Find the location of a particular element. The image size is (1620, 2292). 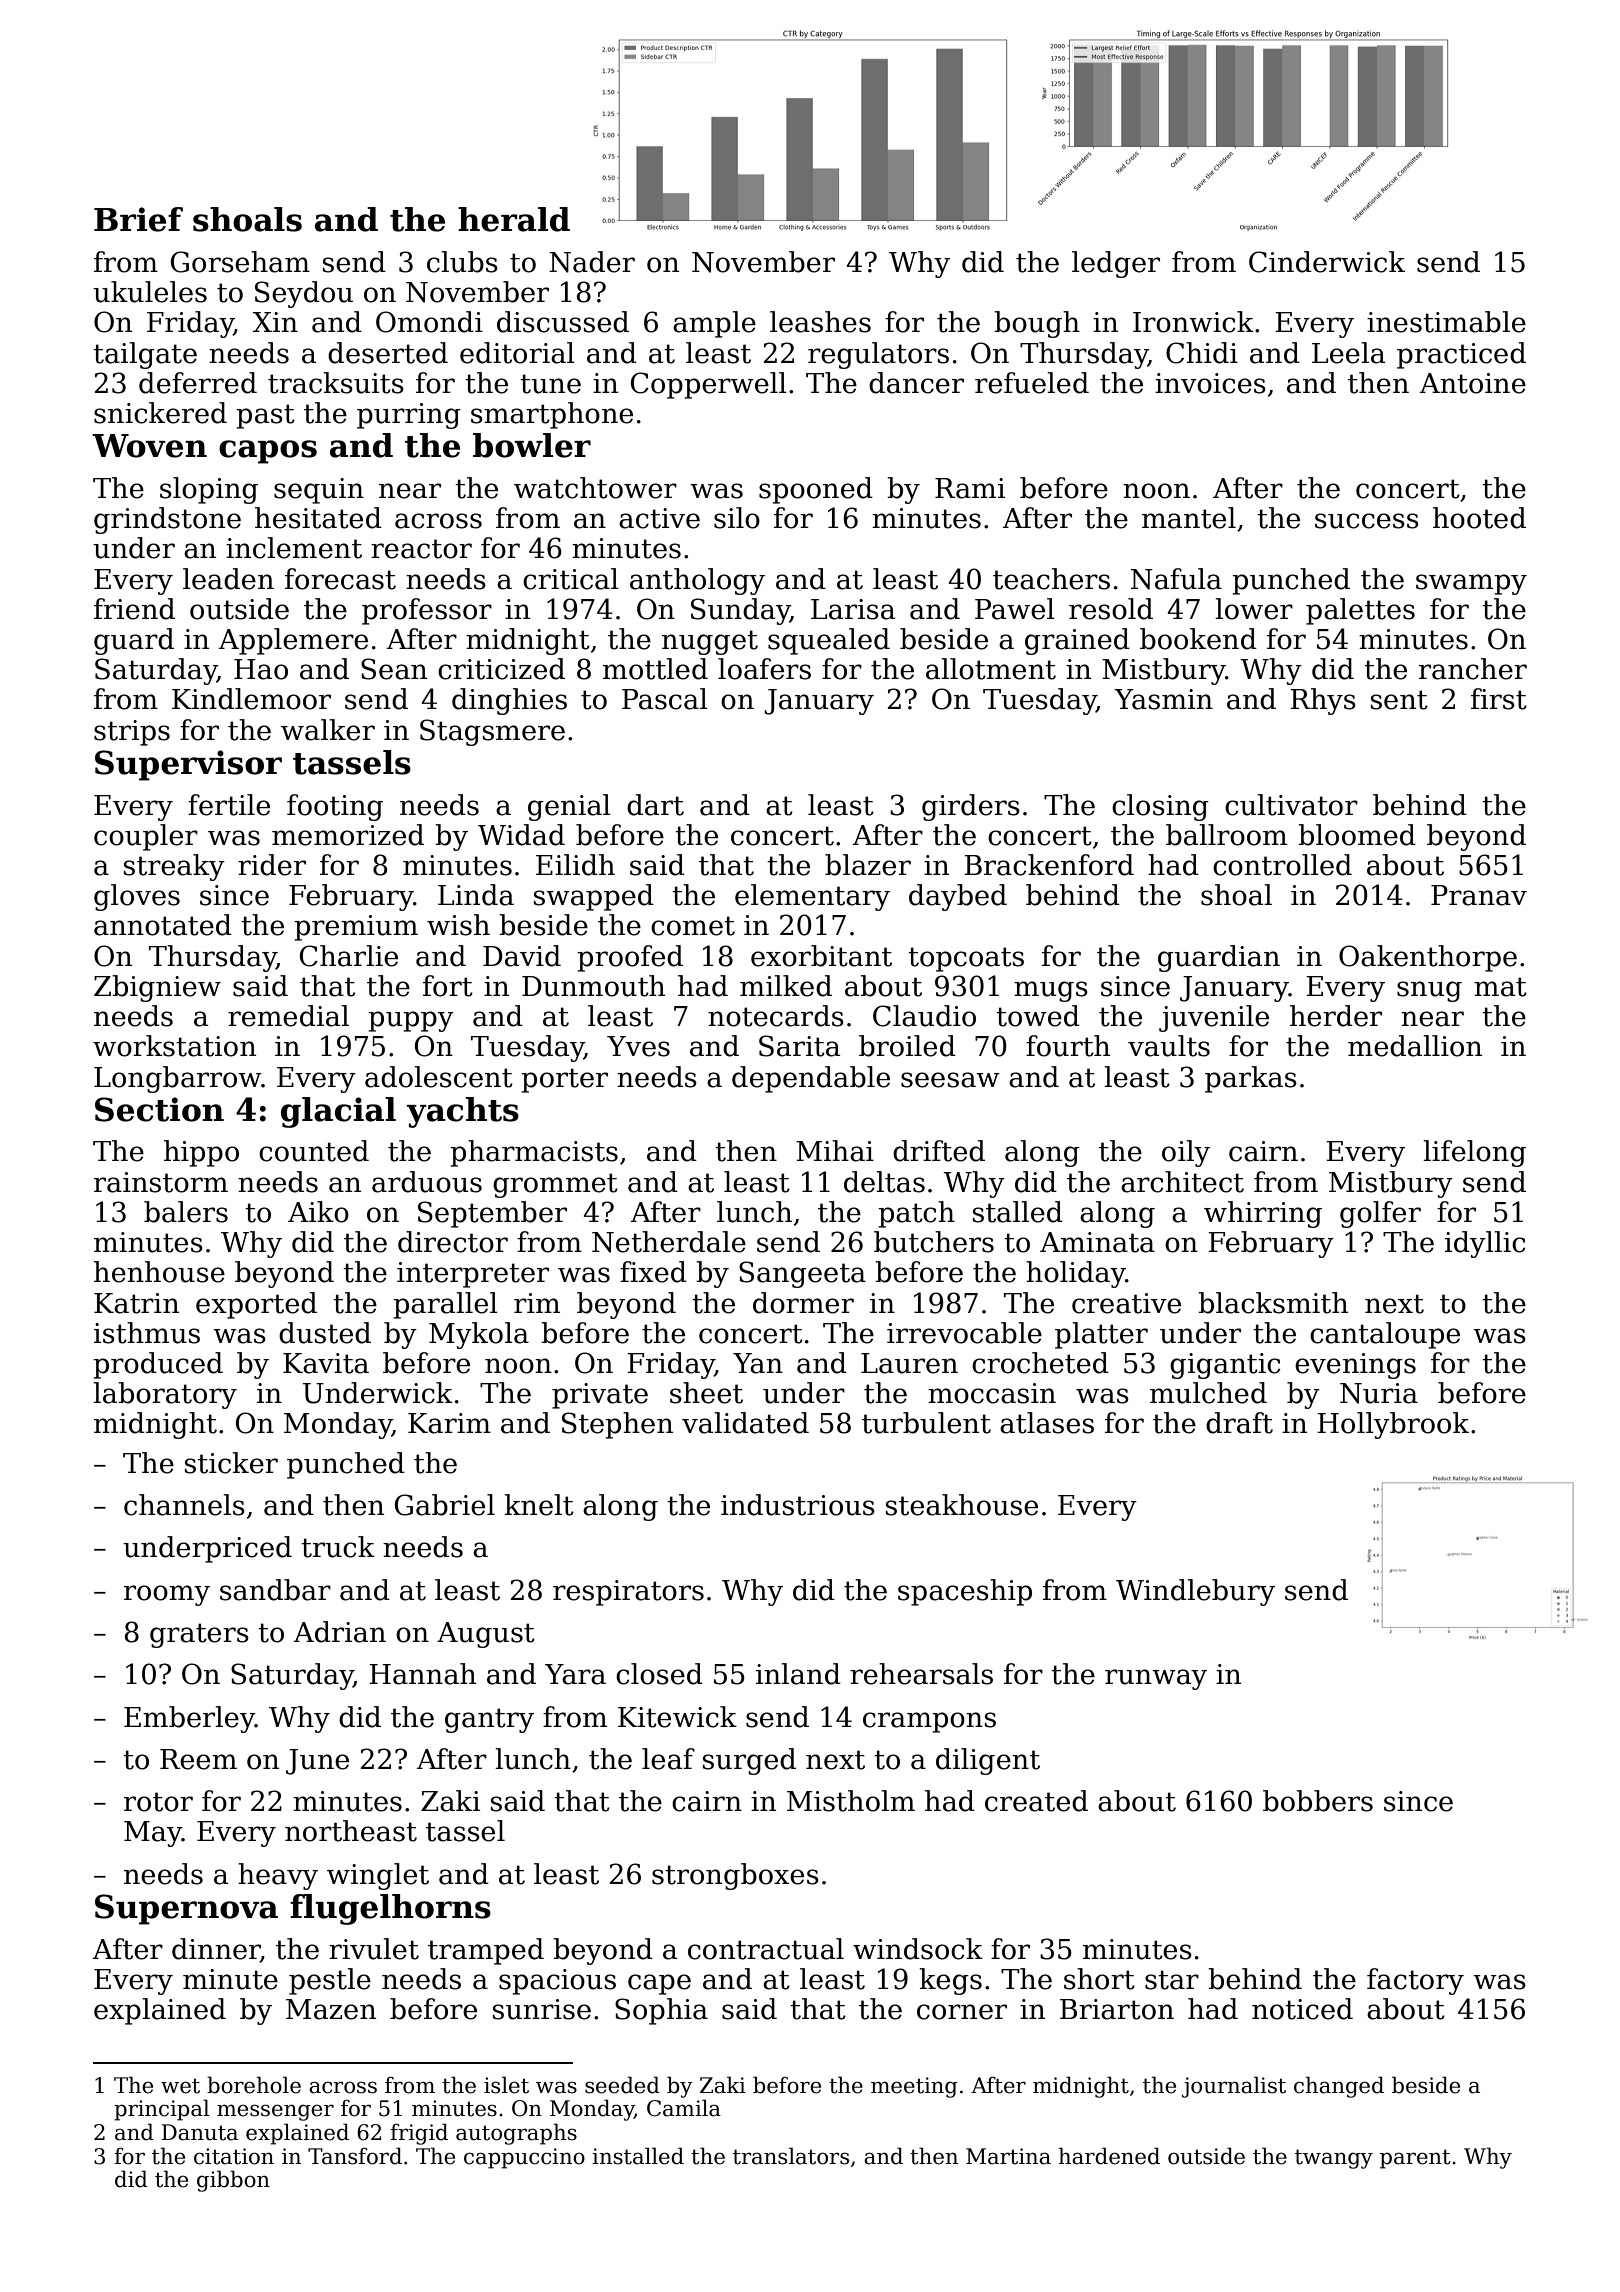

ledger is located at coordinates (1116, 264).
